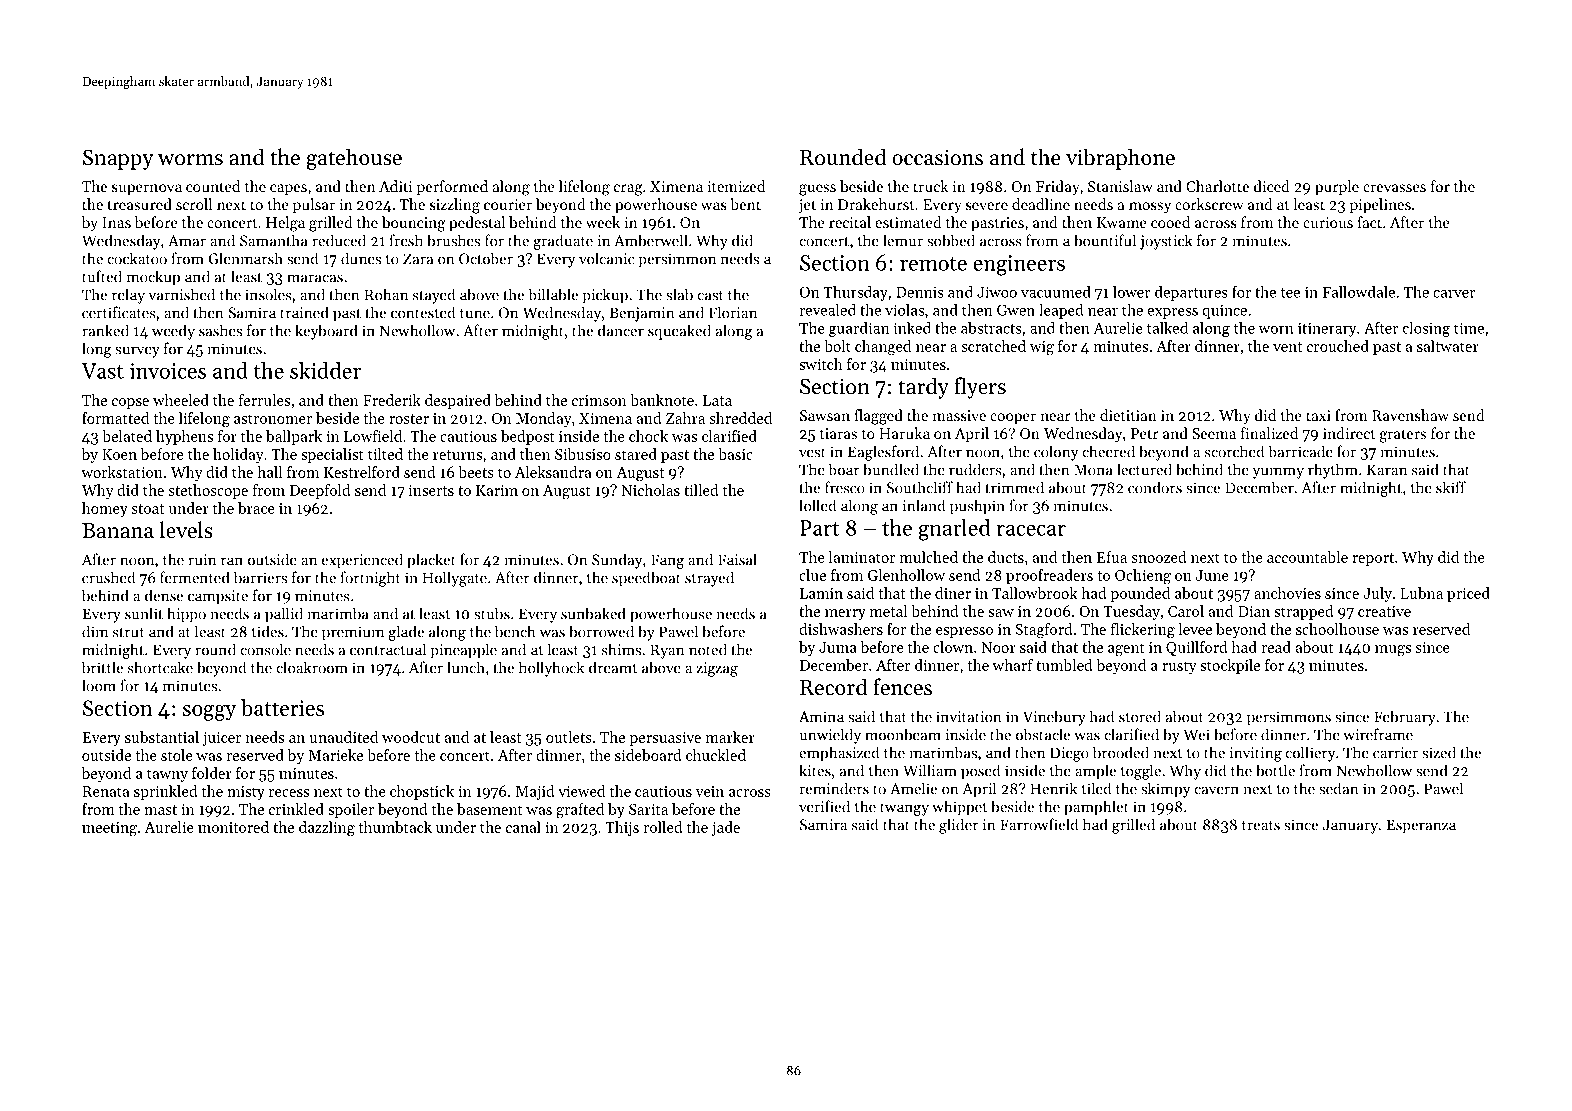  I want to click on insoles, so click(268, 294).
